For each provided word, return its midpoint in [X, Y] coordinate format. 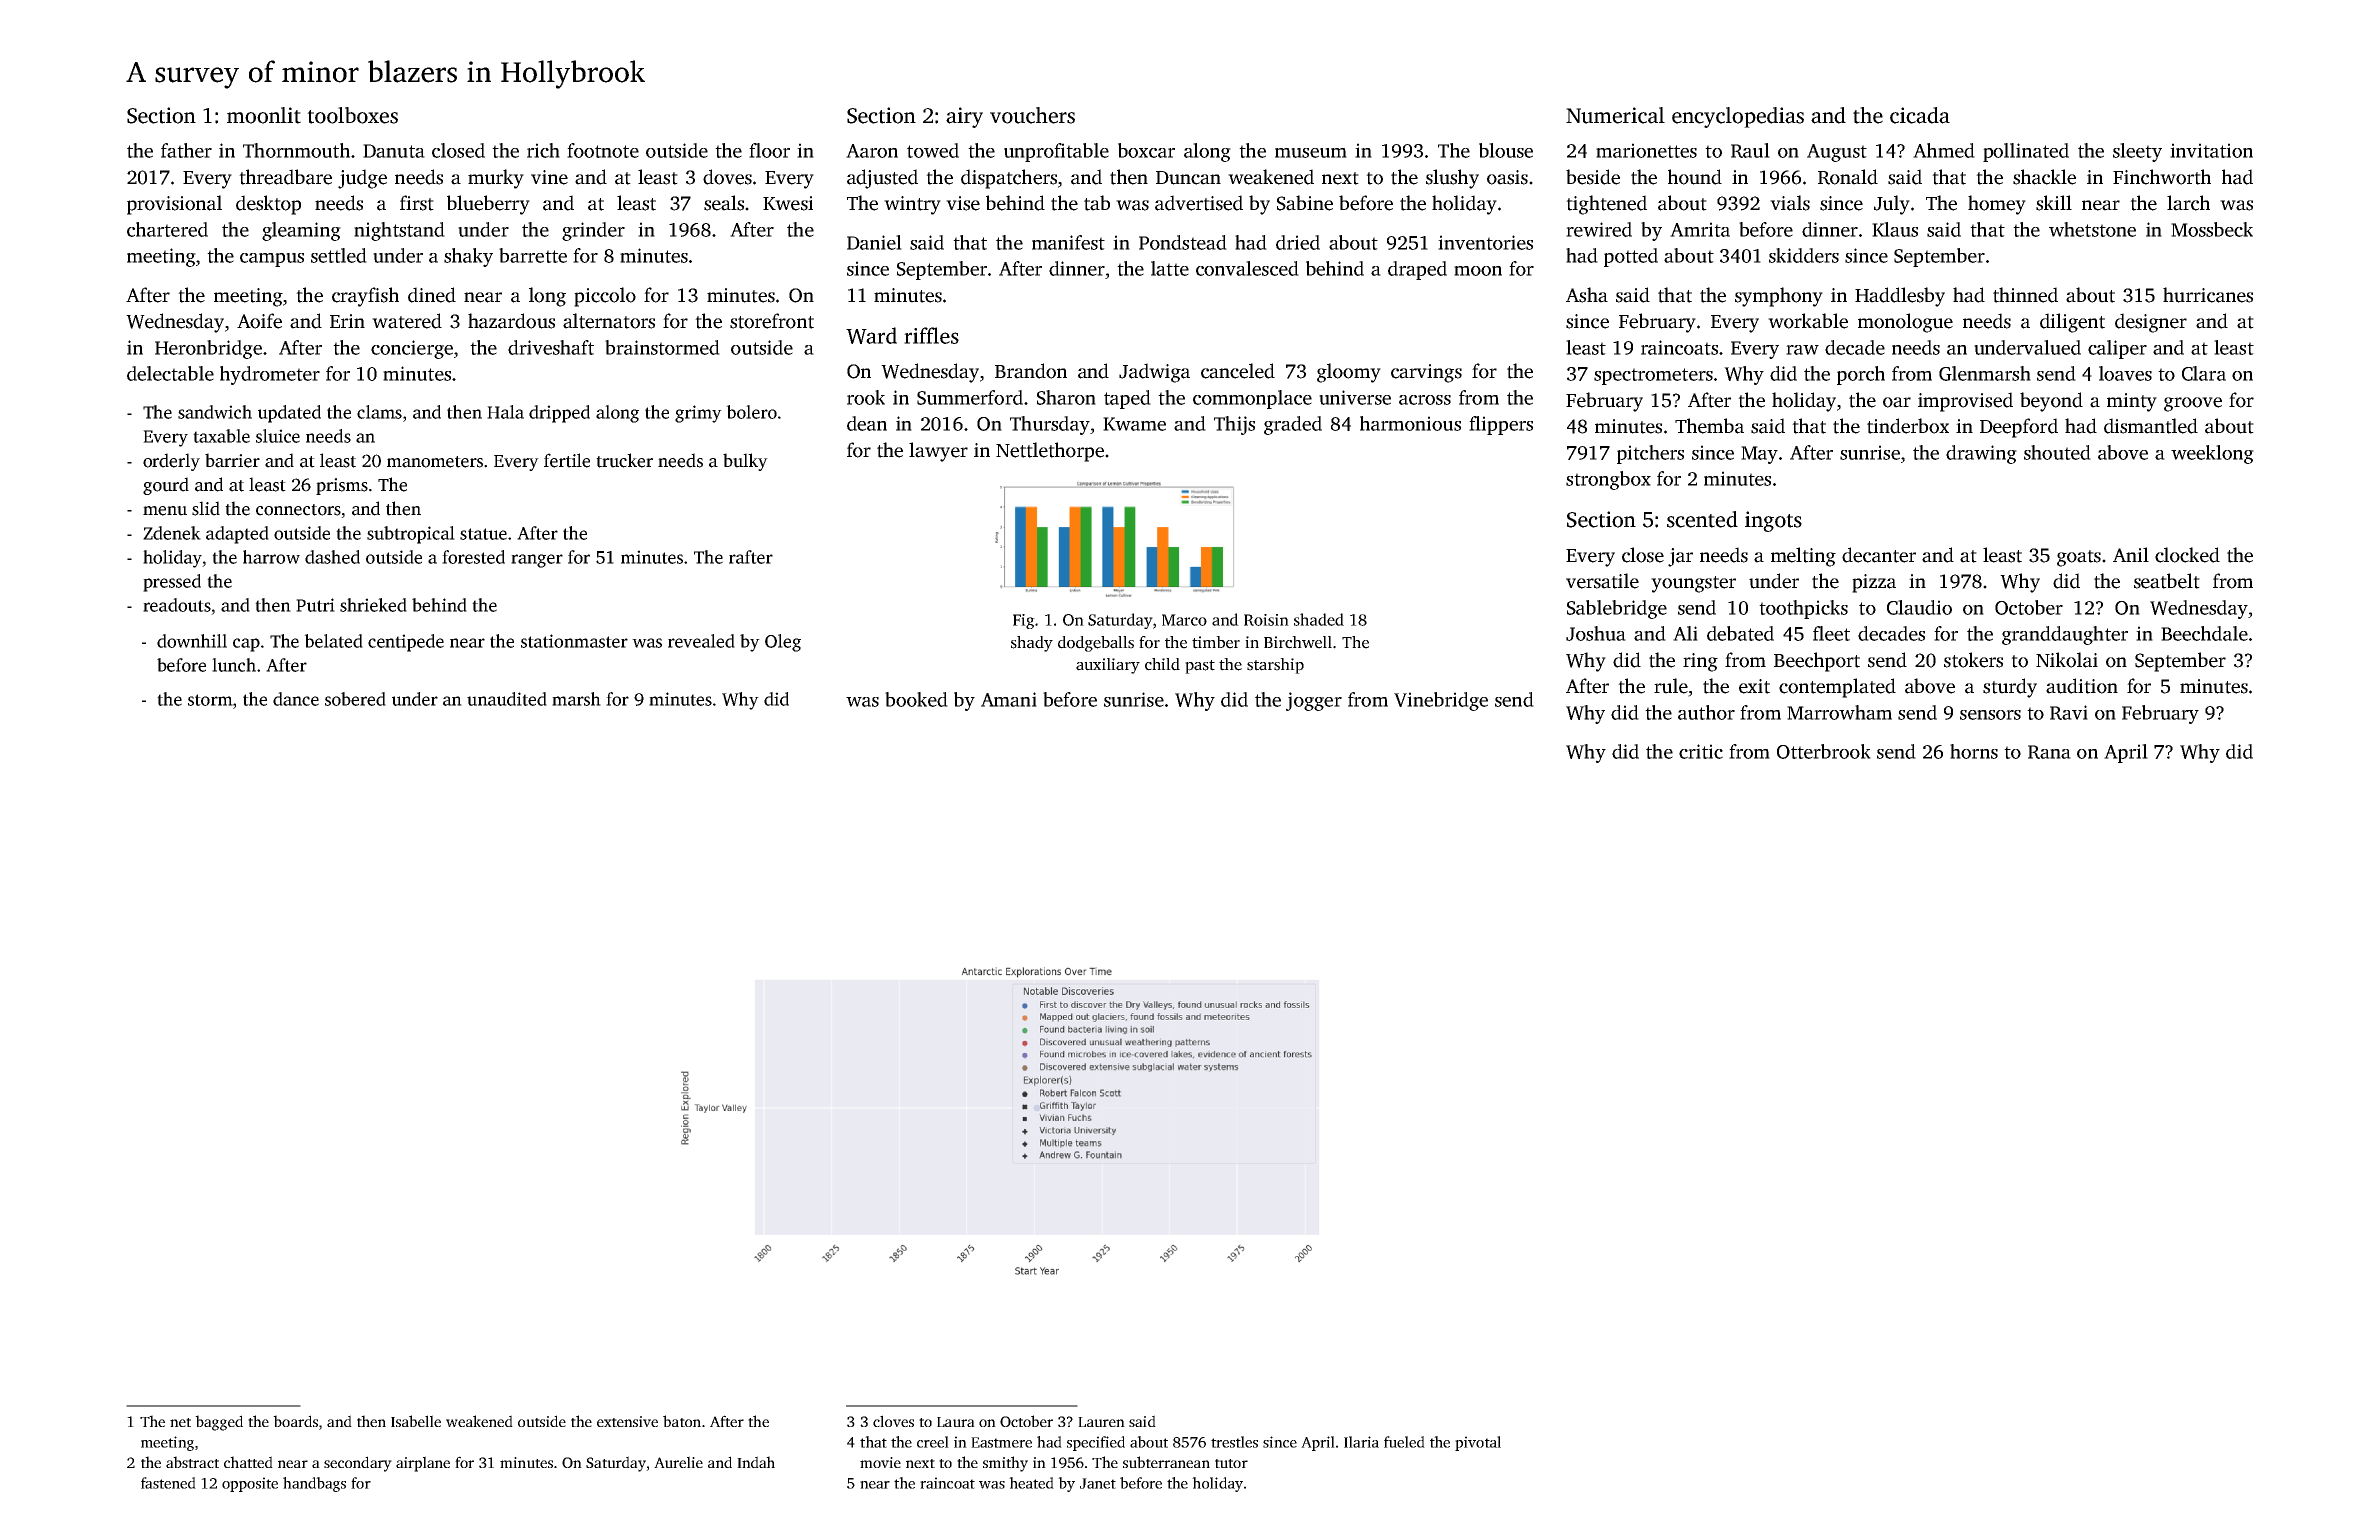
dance [296, 699]
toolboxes [352, 115]
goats [2079, 558]
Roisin [1266, 620]
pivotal [1478, 1443]
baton [682, 1421]
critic [1701, 751]
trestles [1234, 1442]
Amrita [1700, 229]
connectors [298, 510]
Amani [1009, 699]
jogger [1314, 701]
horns [1974, 751]
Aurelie [678, 1462]
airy [964, 117]
